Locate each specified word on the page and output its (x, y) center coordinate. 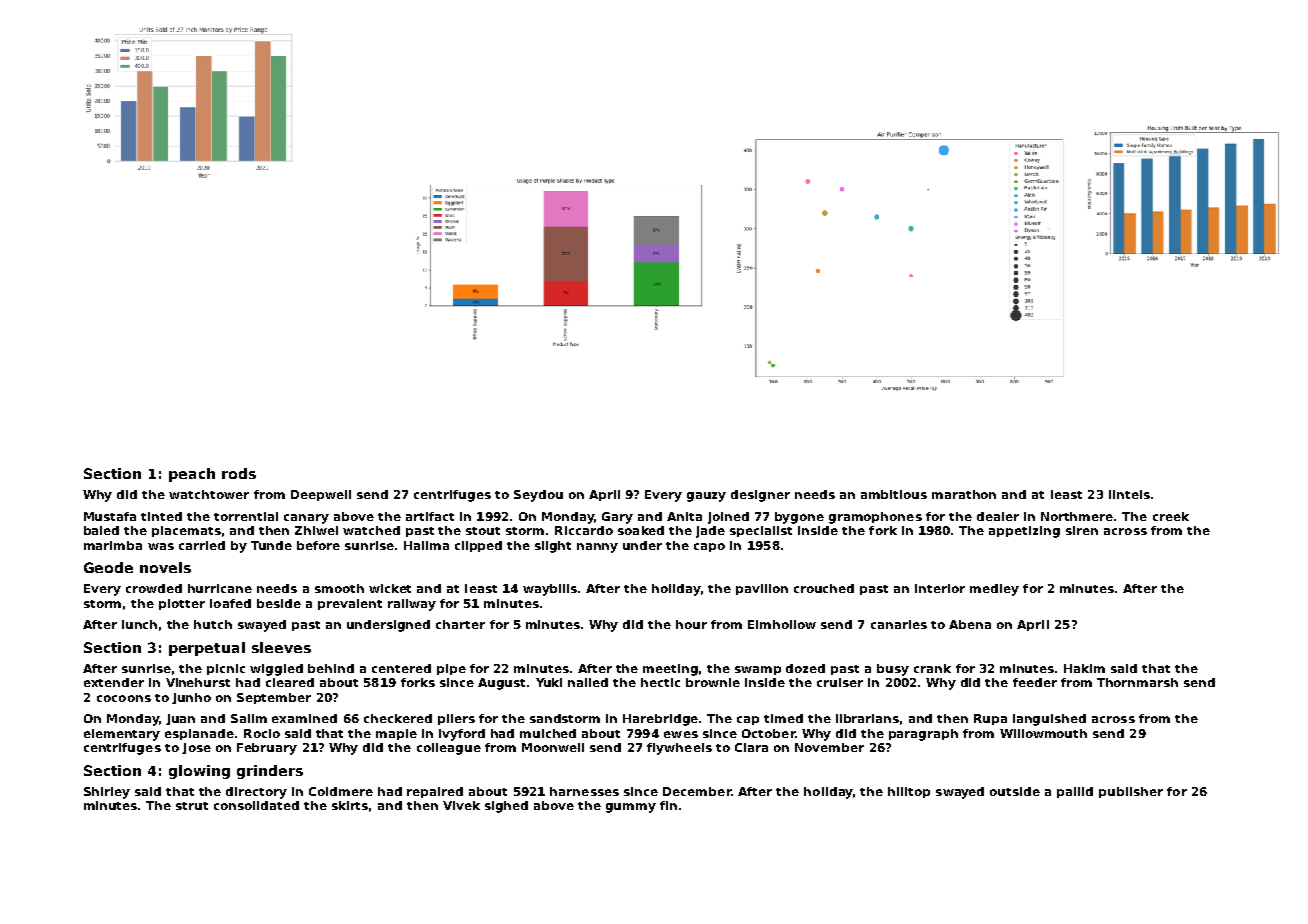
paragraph (923, 735)
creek (1171, 516)
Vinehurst (198, 682)
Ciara (751, 747)
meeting (670, 670)
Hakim (1084, 668)
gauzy (706, 497)
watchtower (209, 494)
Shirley (107, 793)
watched (371, 530)
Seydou (538, 496)
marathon (964, 494)
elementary (122, 735)
